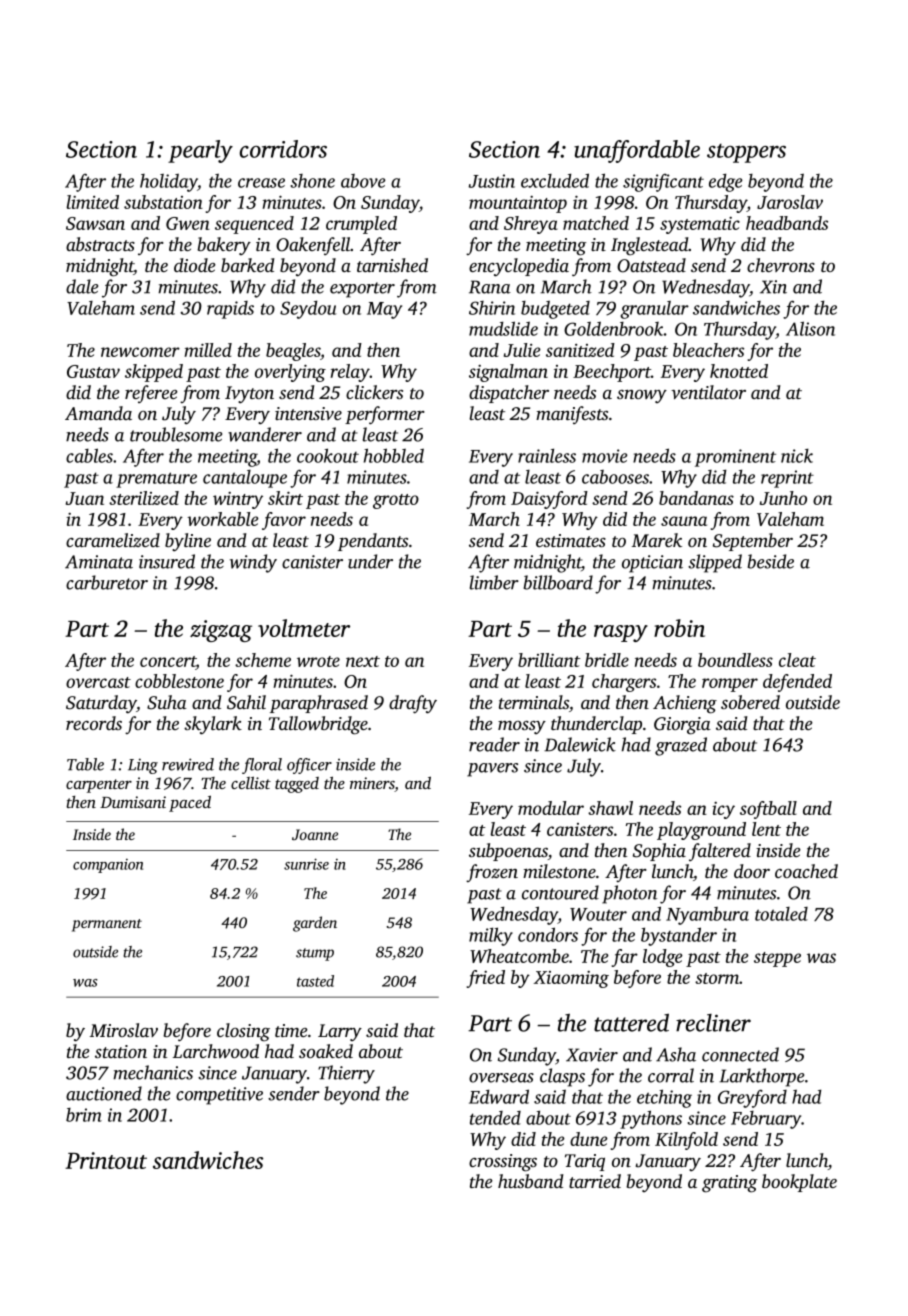  I want to click on chevrons, so click(781, 265).
